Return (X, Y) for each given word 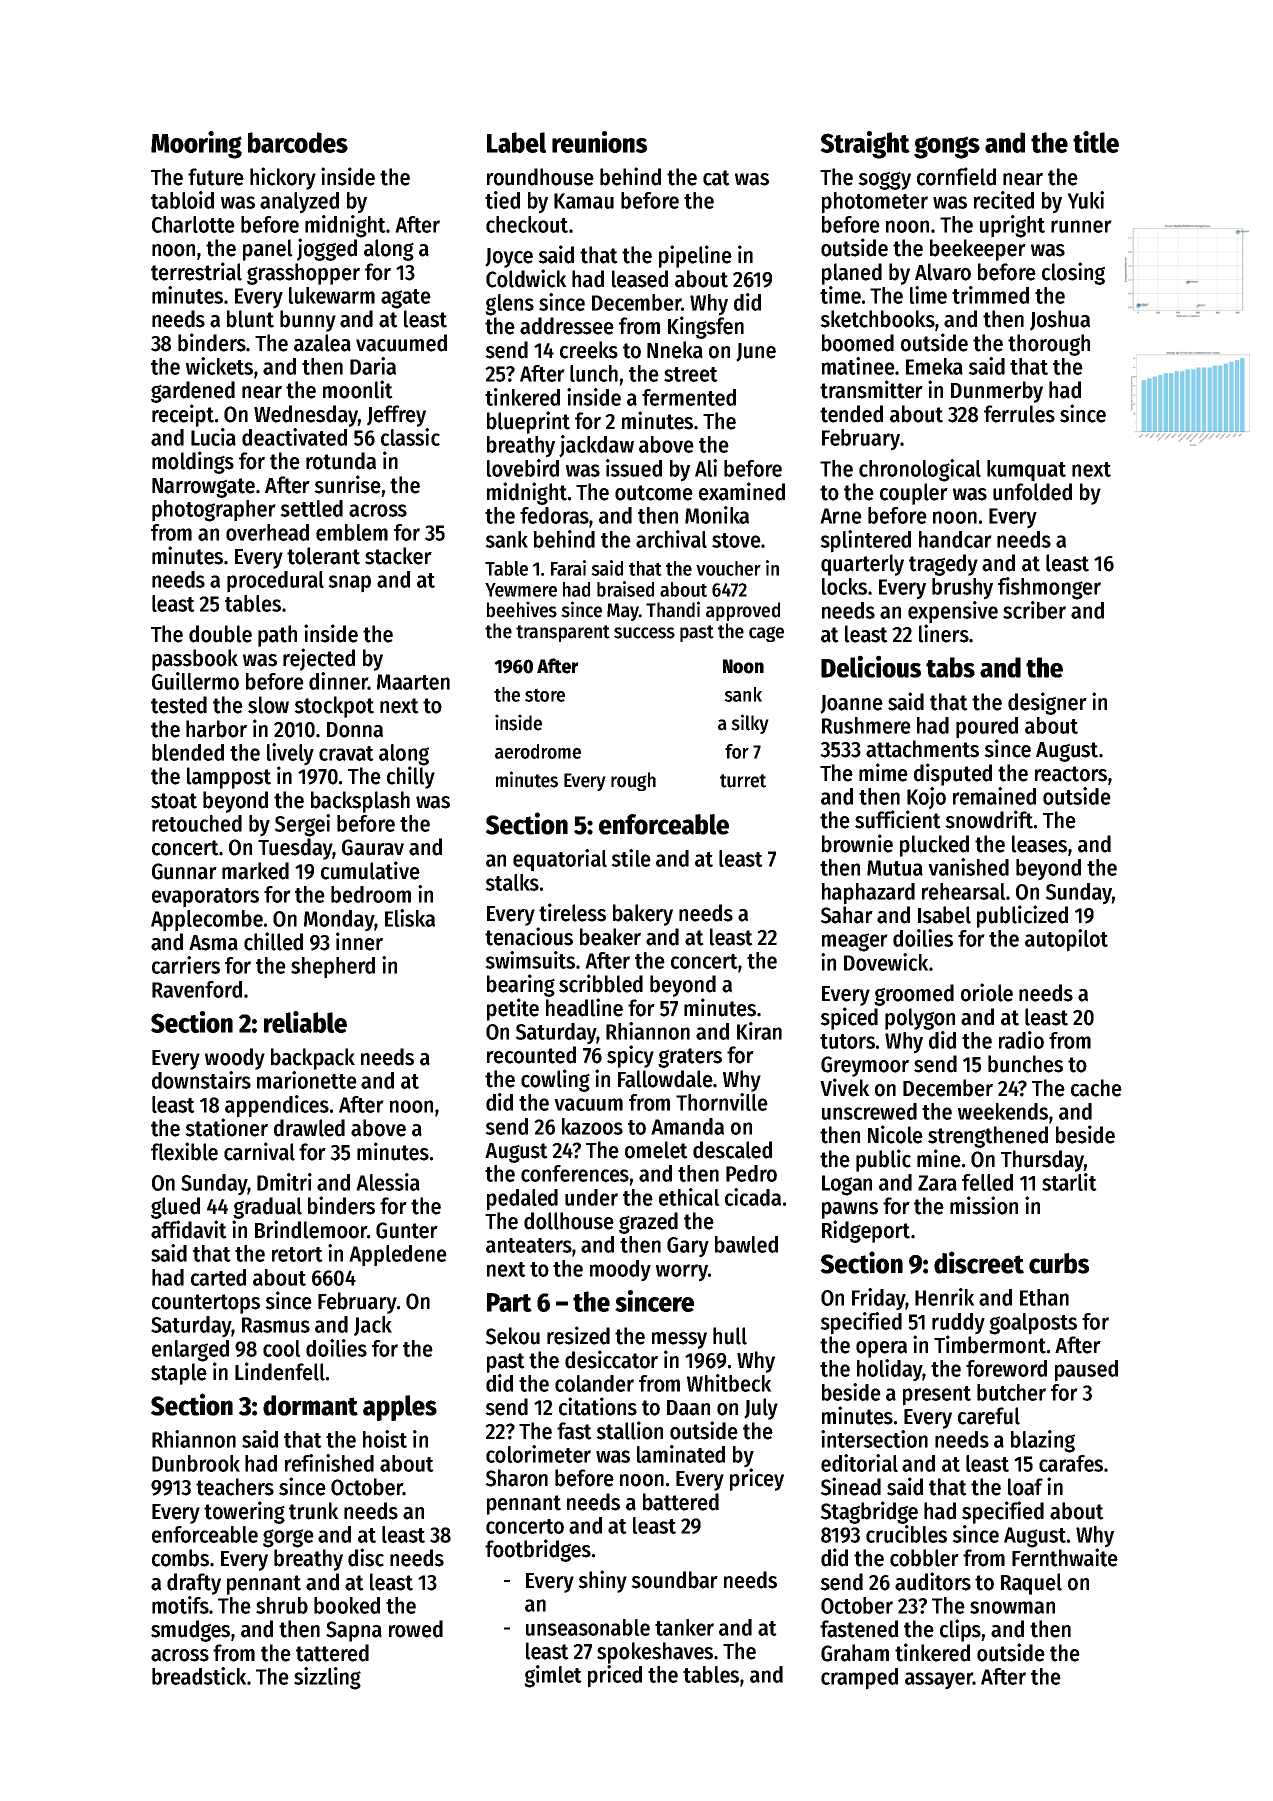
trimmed (990, 295)
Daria (373, 366)
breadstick (199, 1676)
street (691, 374)
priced (615, 1676)
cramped (859, 1679)
